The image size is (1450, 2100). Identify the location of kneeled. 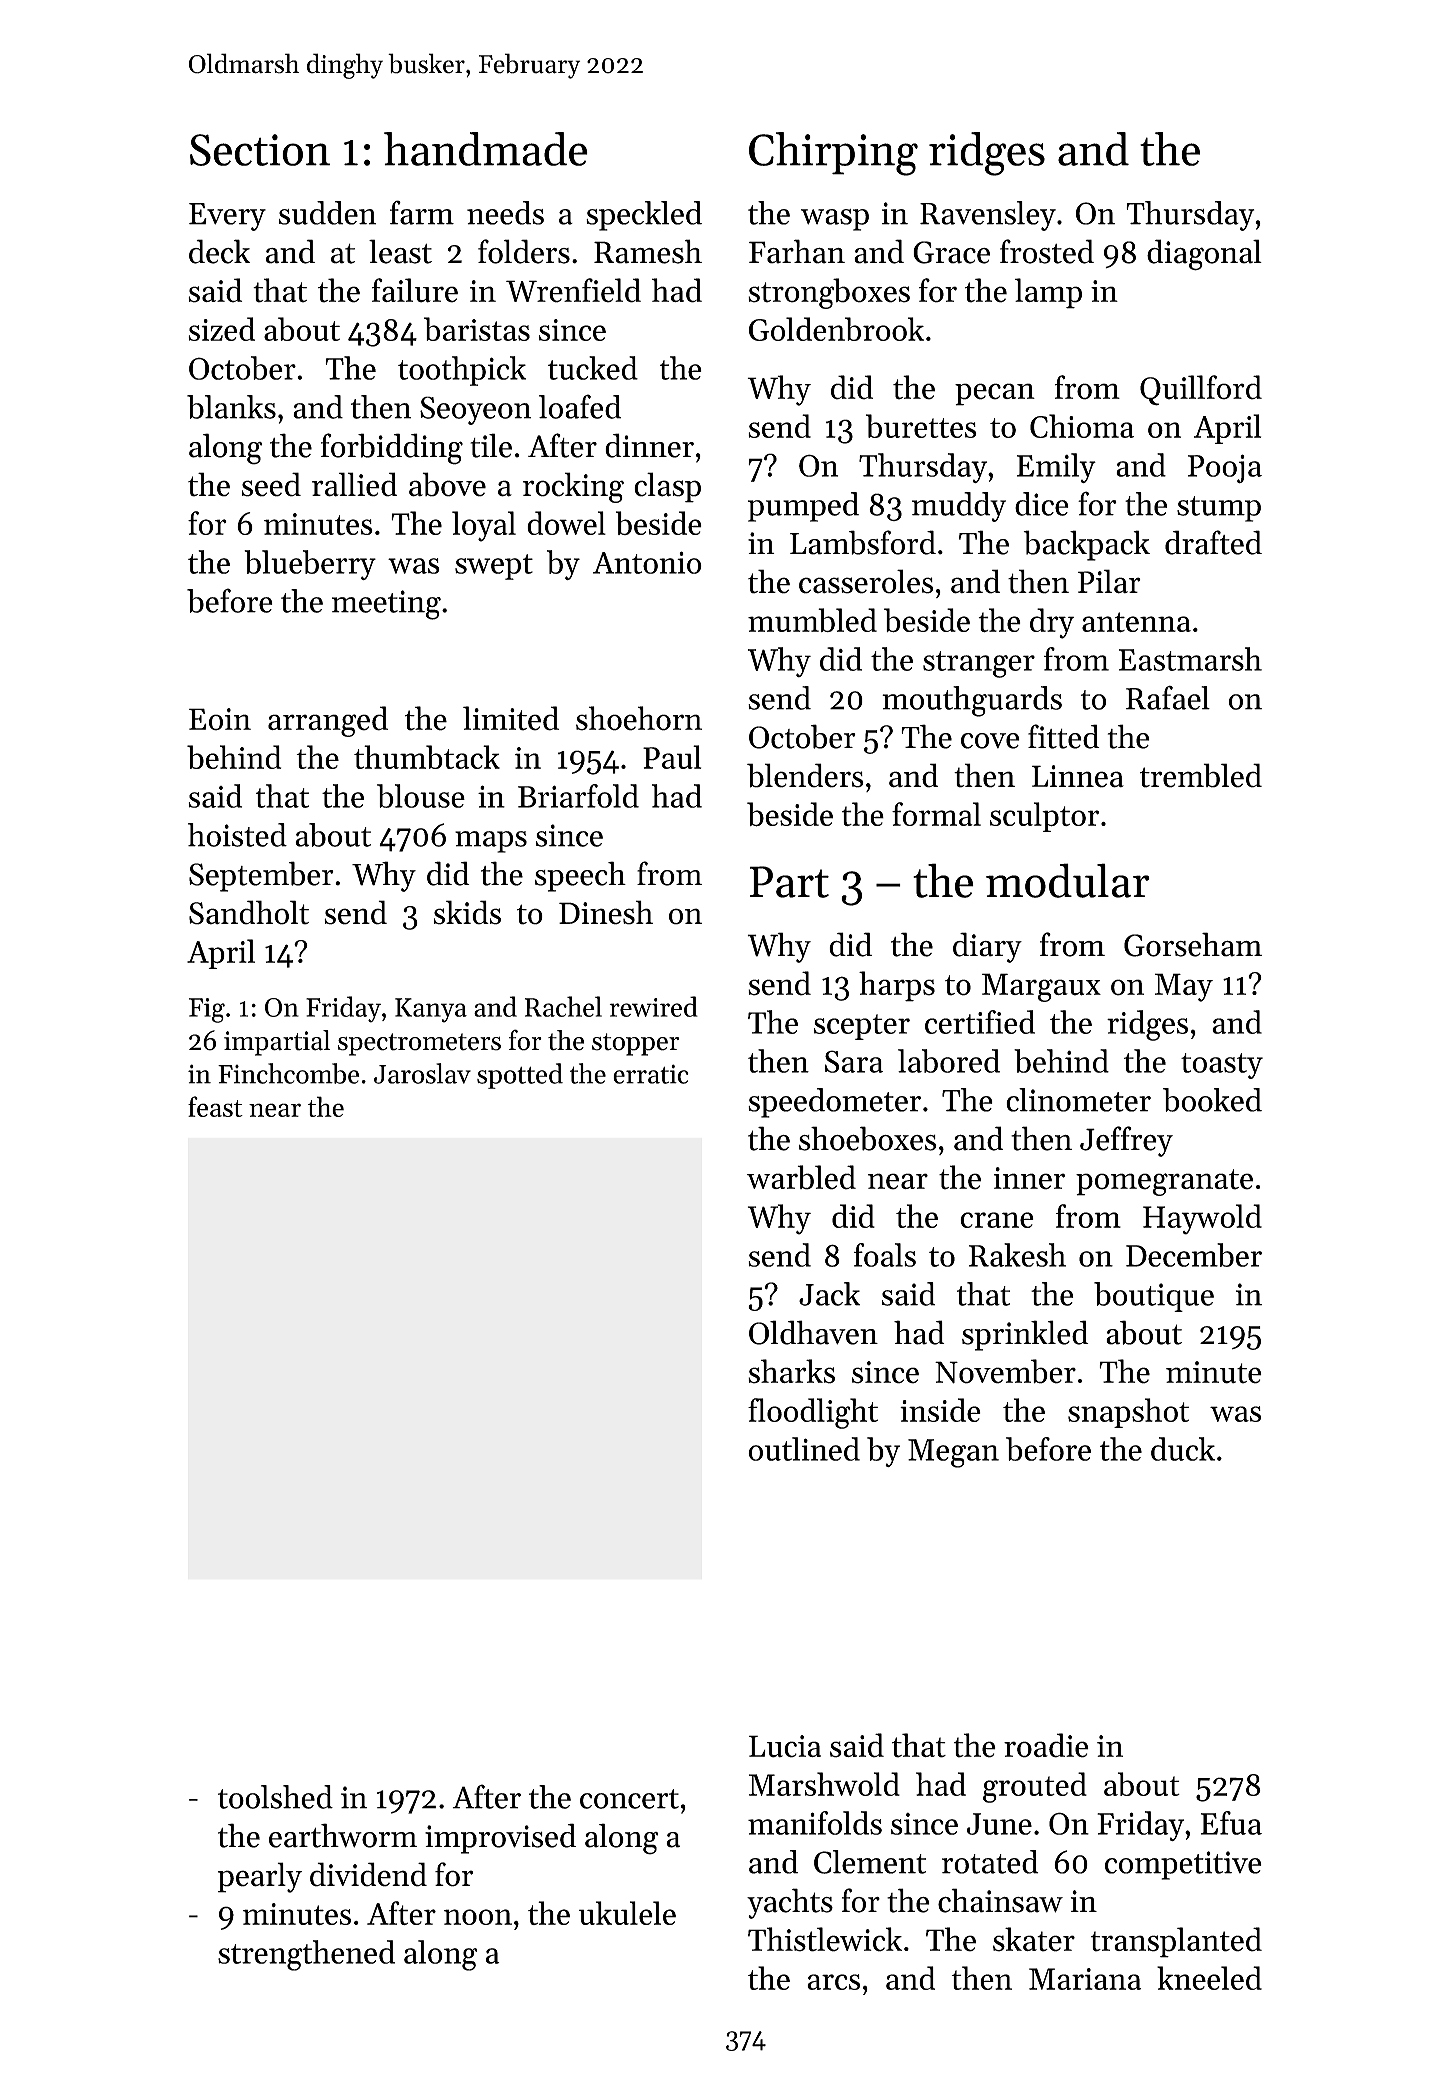
(1209, 1978).
